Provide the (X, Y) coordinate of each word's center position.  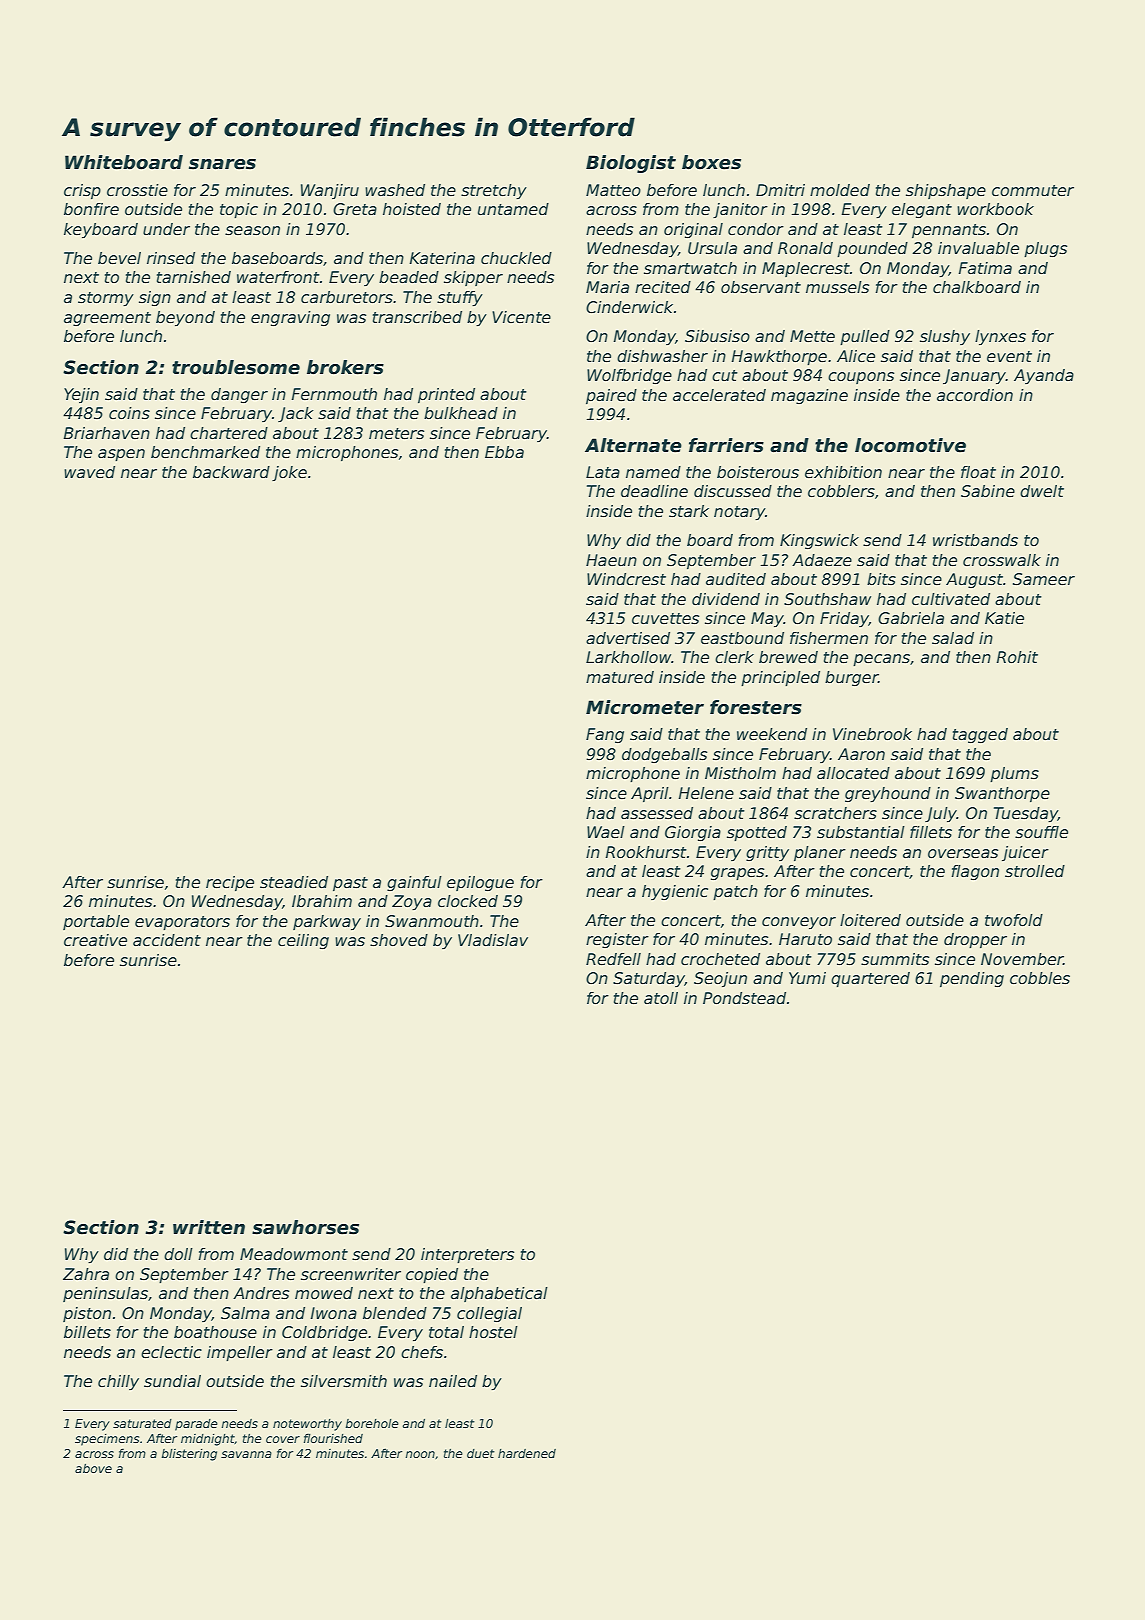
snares (222, 164)
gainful (414, 883)
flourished (333, 1438)
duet (481, 1453)
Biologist (631, 164)
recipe (230, 883)
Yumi (807, 978)
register (617, 940)
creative (95, 940)
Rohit (1017, 657)
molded (840, 190)
